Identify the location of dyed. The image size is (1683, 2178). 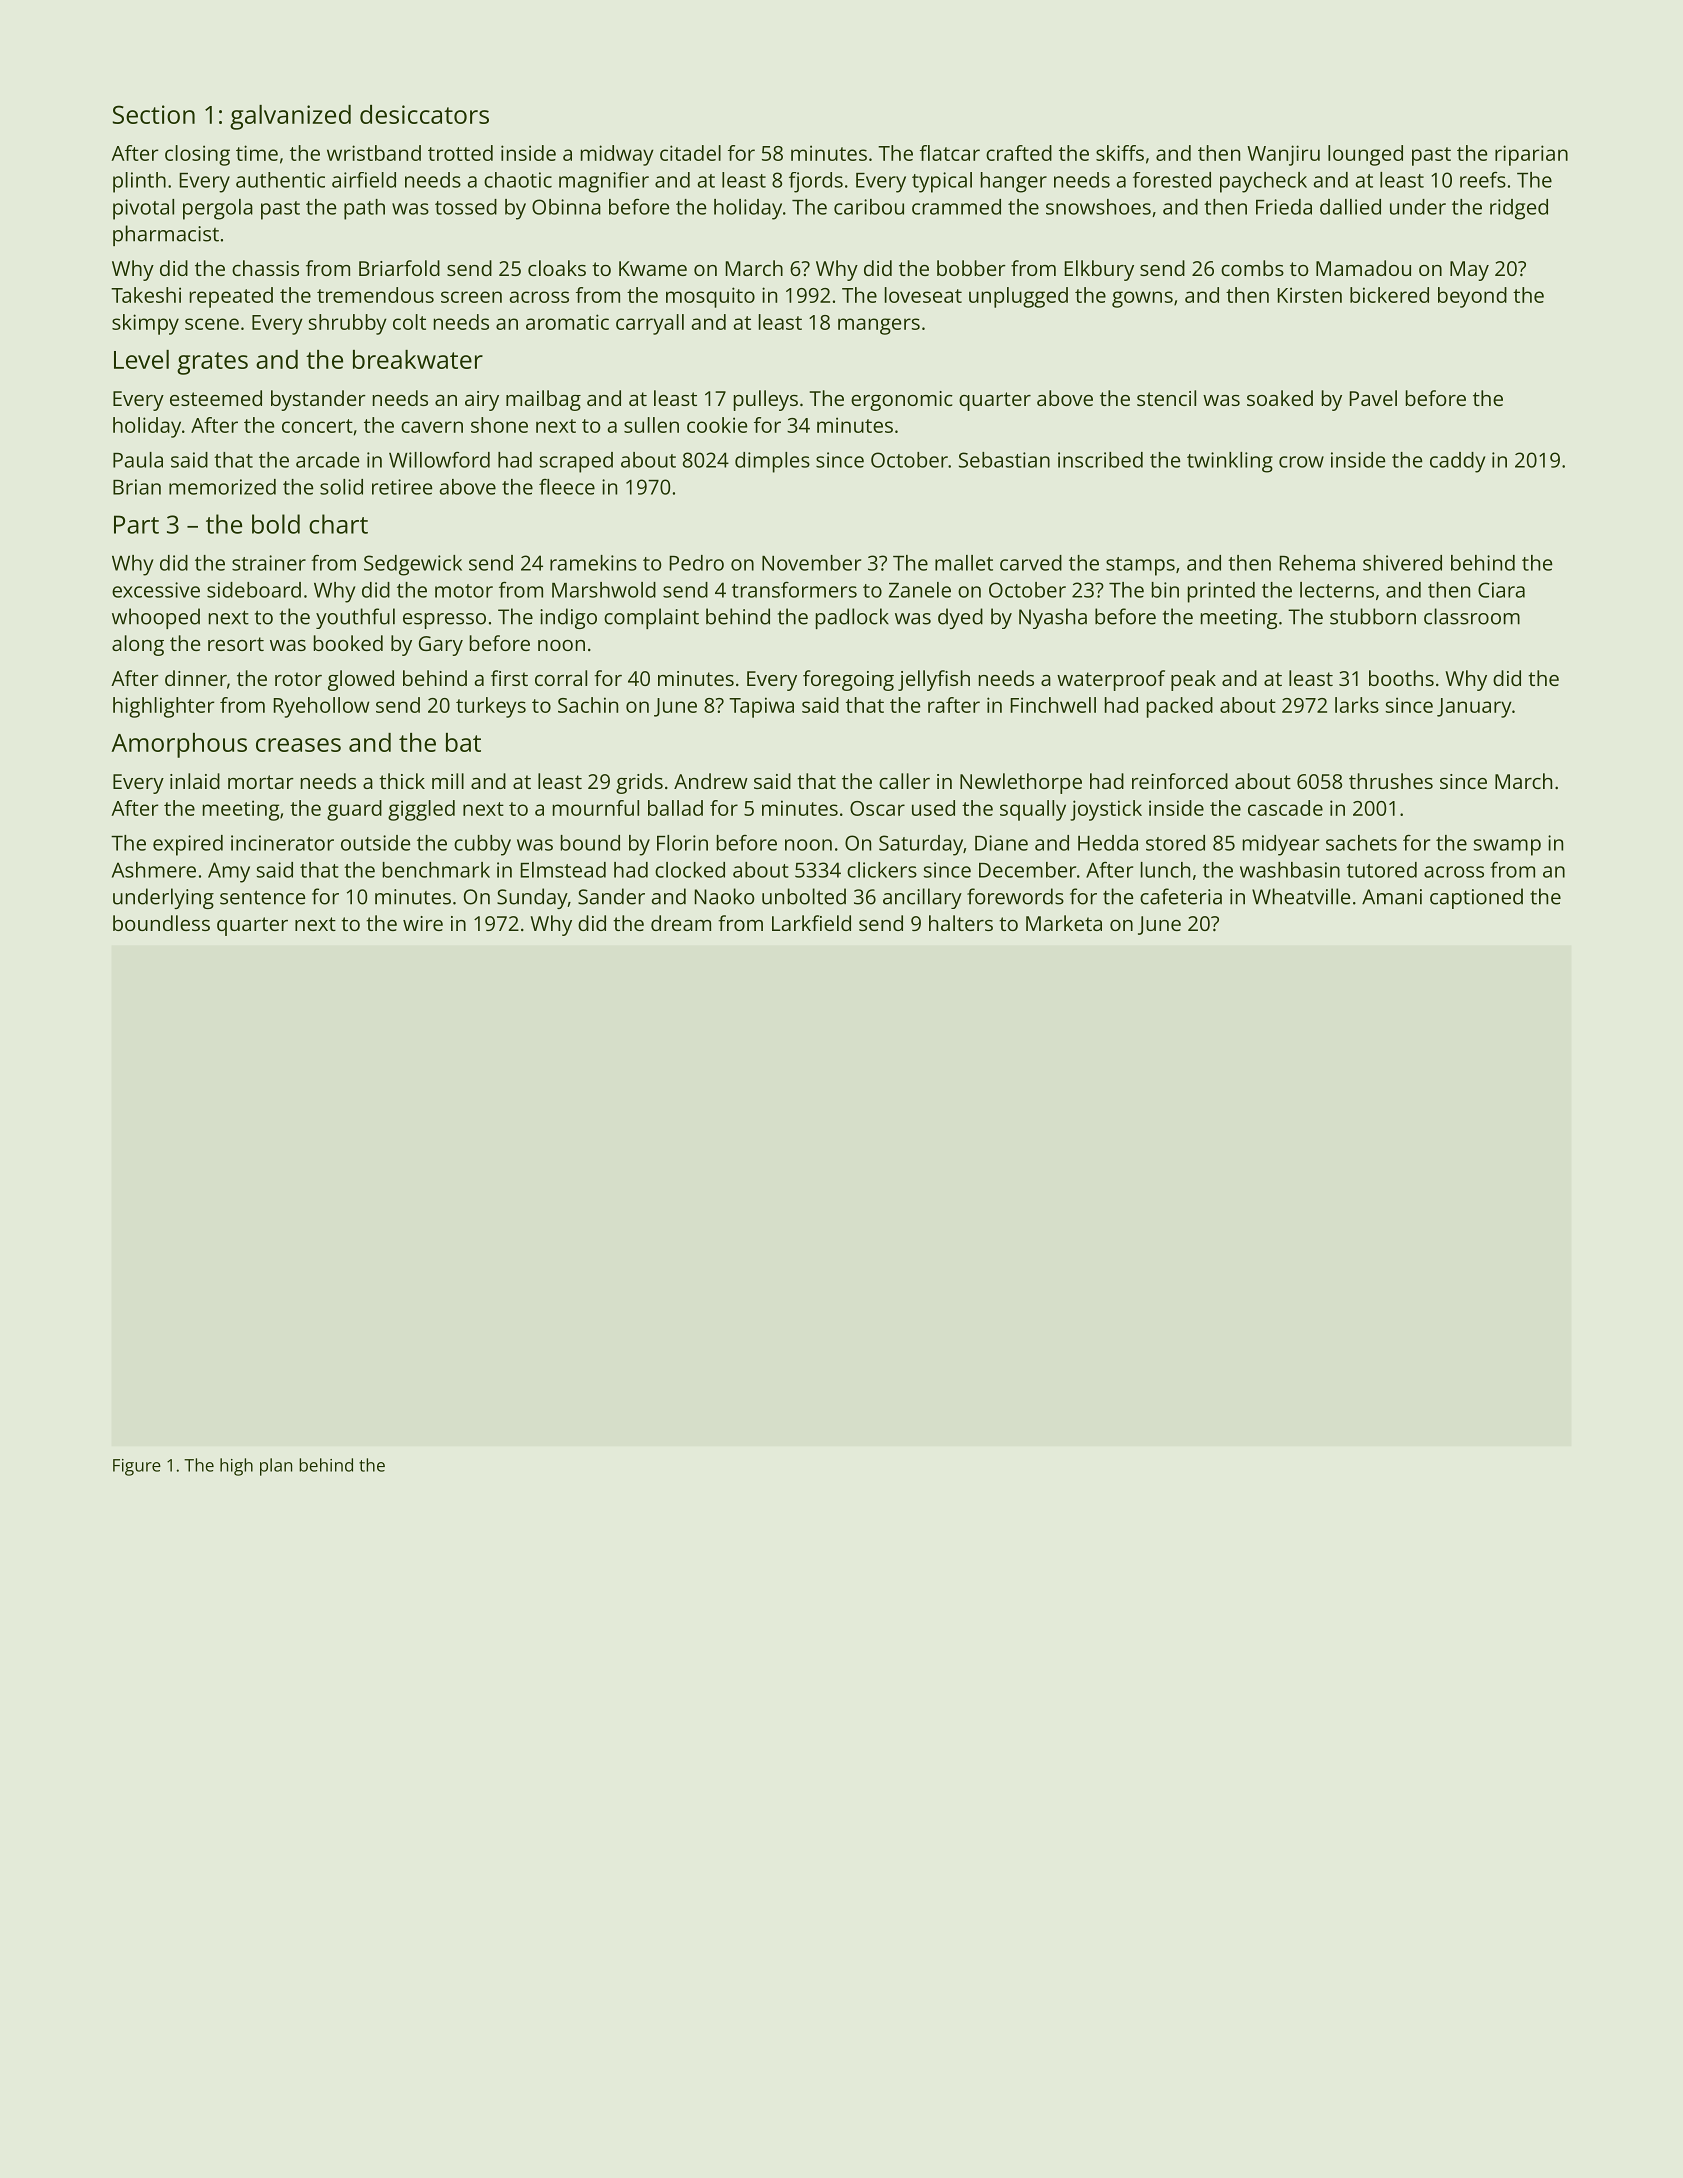
(960, 618).
